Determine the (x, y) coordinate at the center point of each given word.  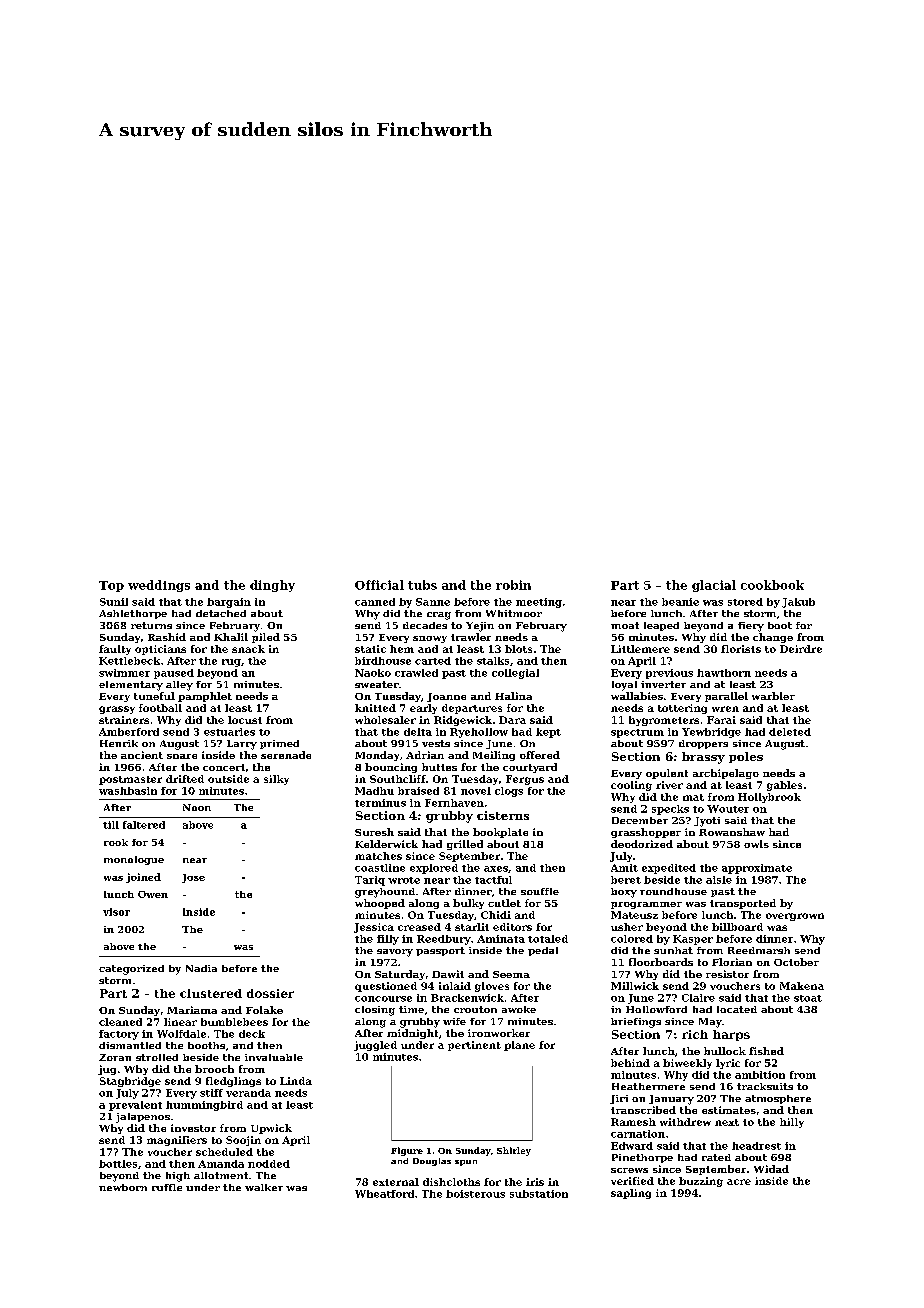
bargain (229, 603)
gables (784, 786)
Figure (407, 1151)
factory (119, 1035)
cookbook (772, 585)
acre (739, 1182)
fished (766, 1051)
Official (379, 585)
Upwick (271, 1129)
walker (264, 1187)
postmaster (130, 780)
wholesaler (385, 720)
